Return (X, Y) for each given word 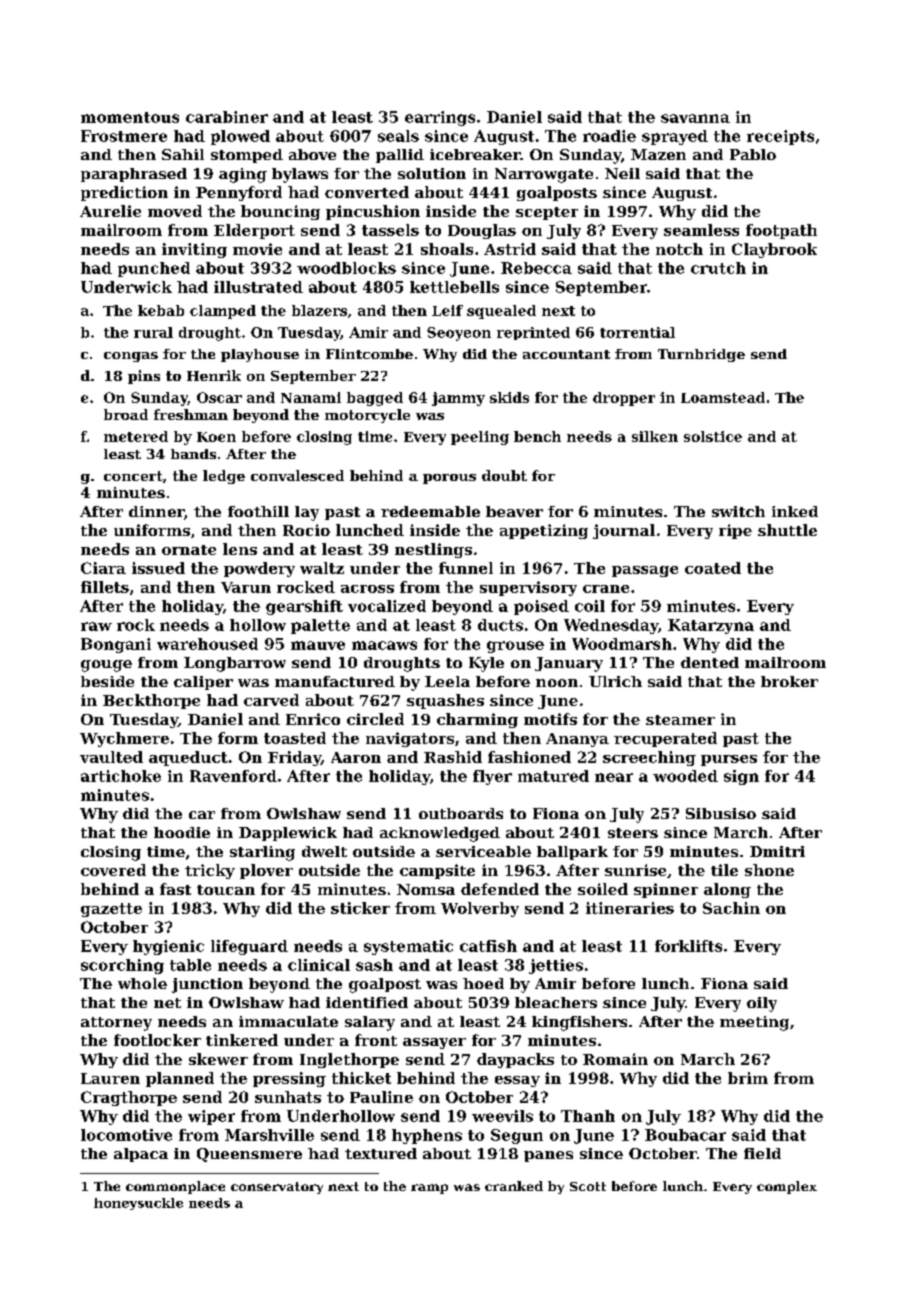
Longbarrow (235, 664)
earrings (440, 118)
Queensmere (249, 1155)
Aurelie (110, 211)
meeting (754, 1023)
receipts (780, 137)
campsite (437, 871)
